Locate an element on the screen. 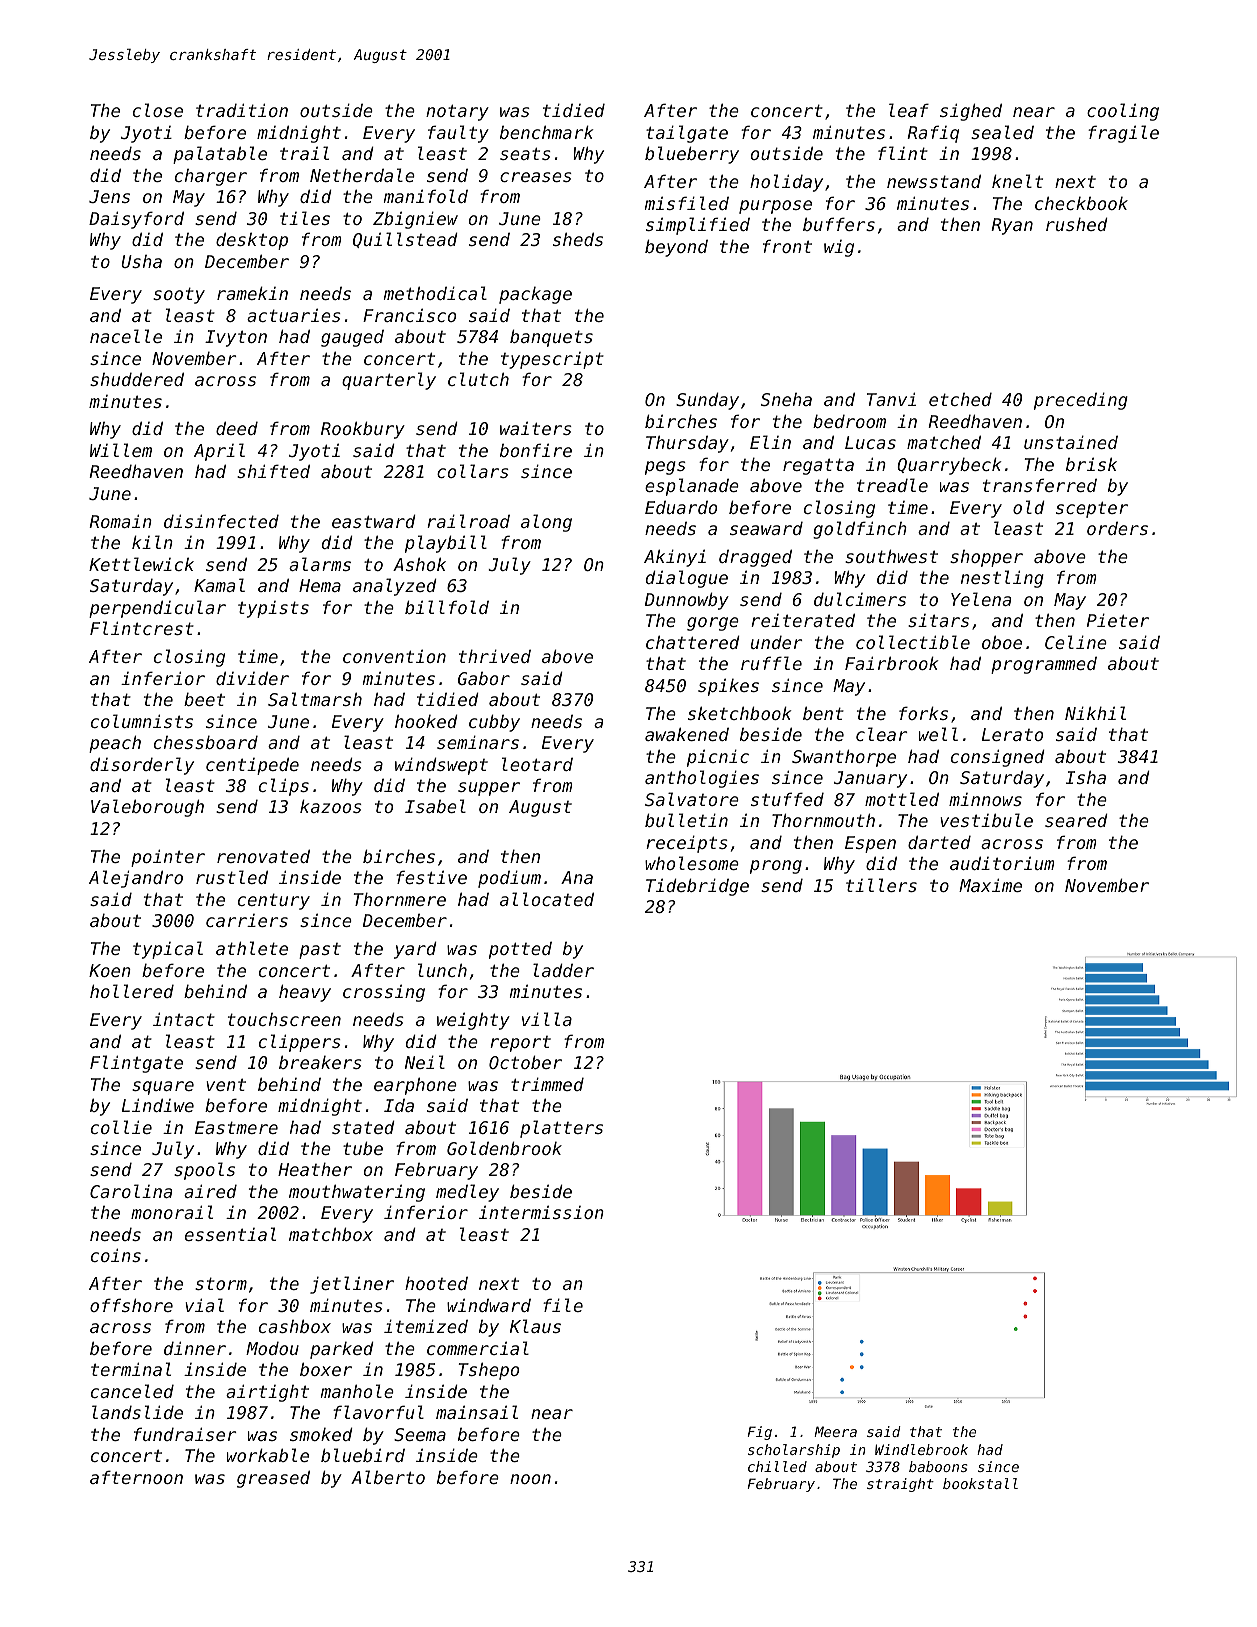 The image size is (1257, 1627). essential is located at coordinates (230, 1234).
